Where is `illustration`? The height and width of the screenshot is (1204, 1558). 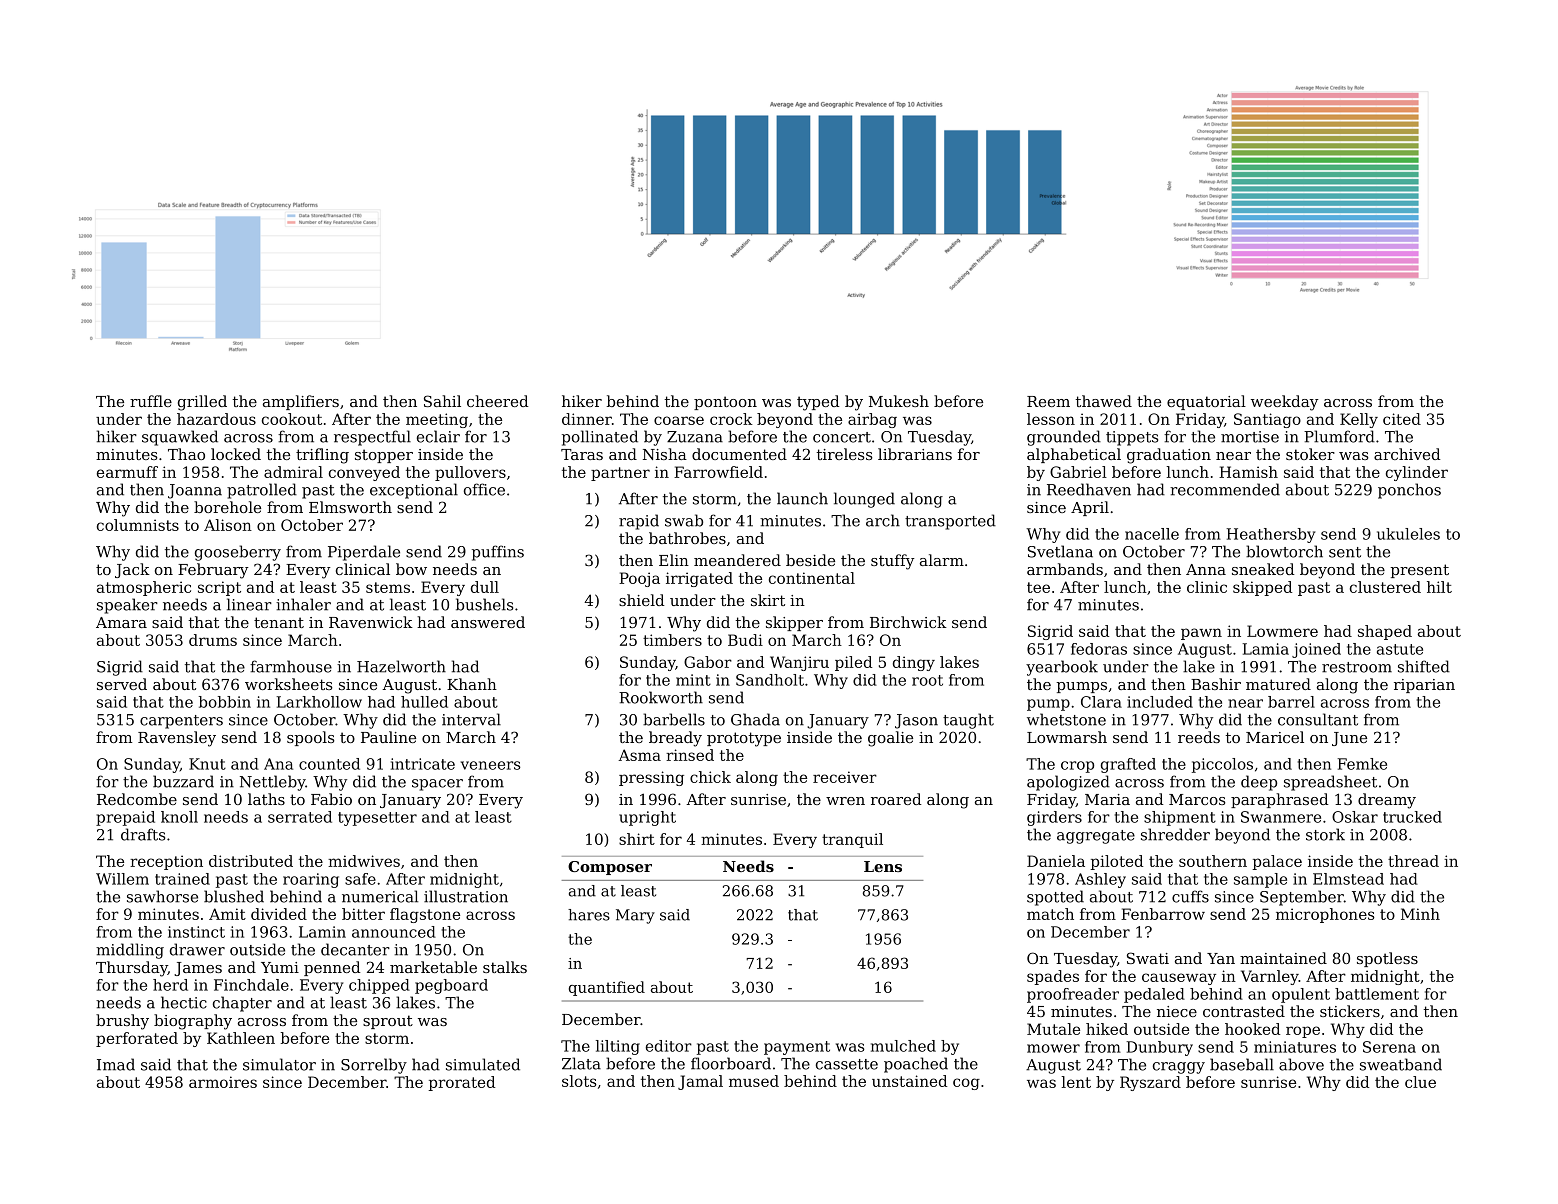 illustration is located at coordinates (466, 896).
